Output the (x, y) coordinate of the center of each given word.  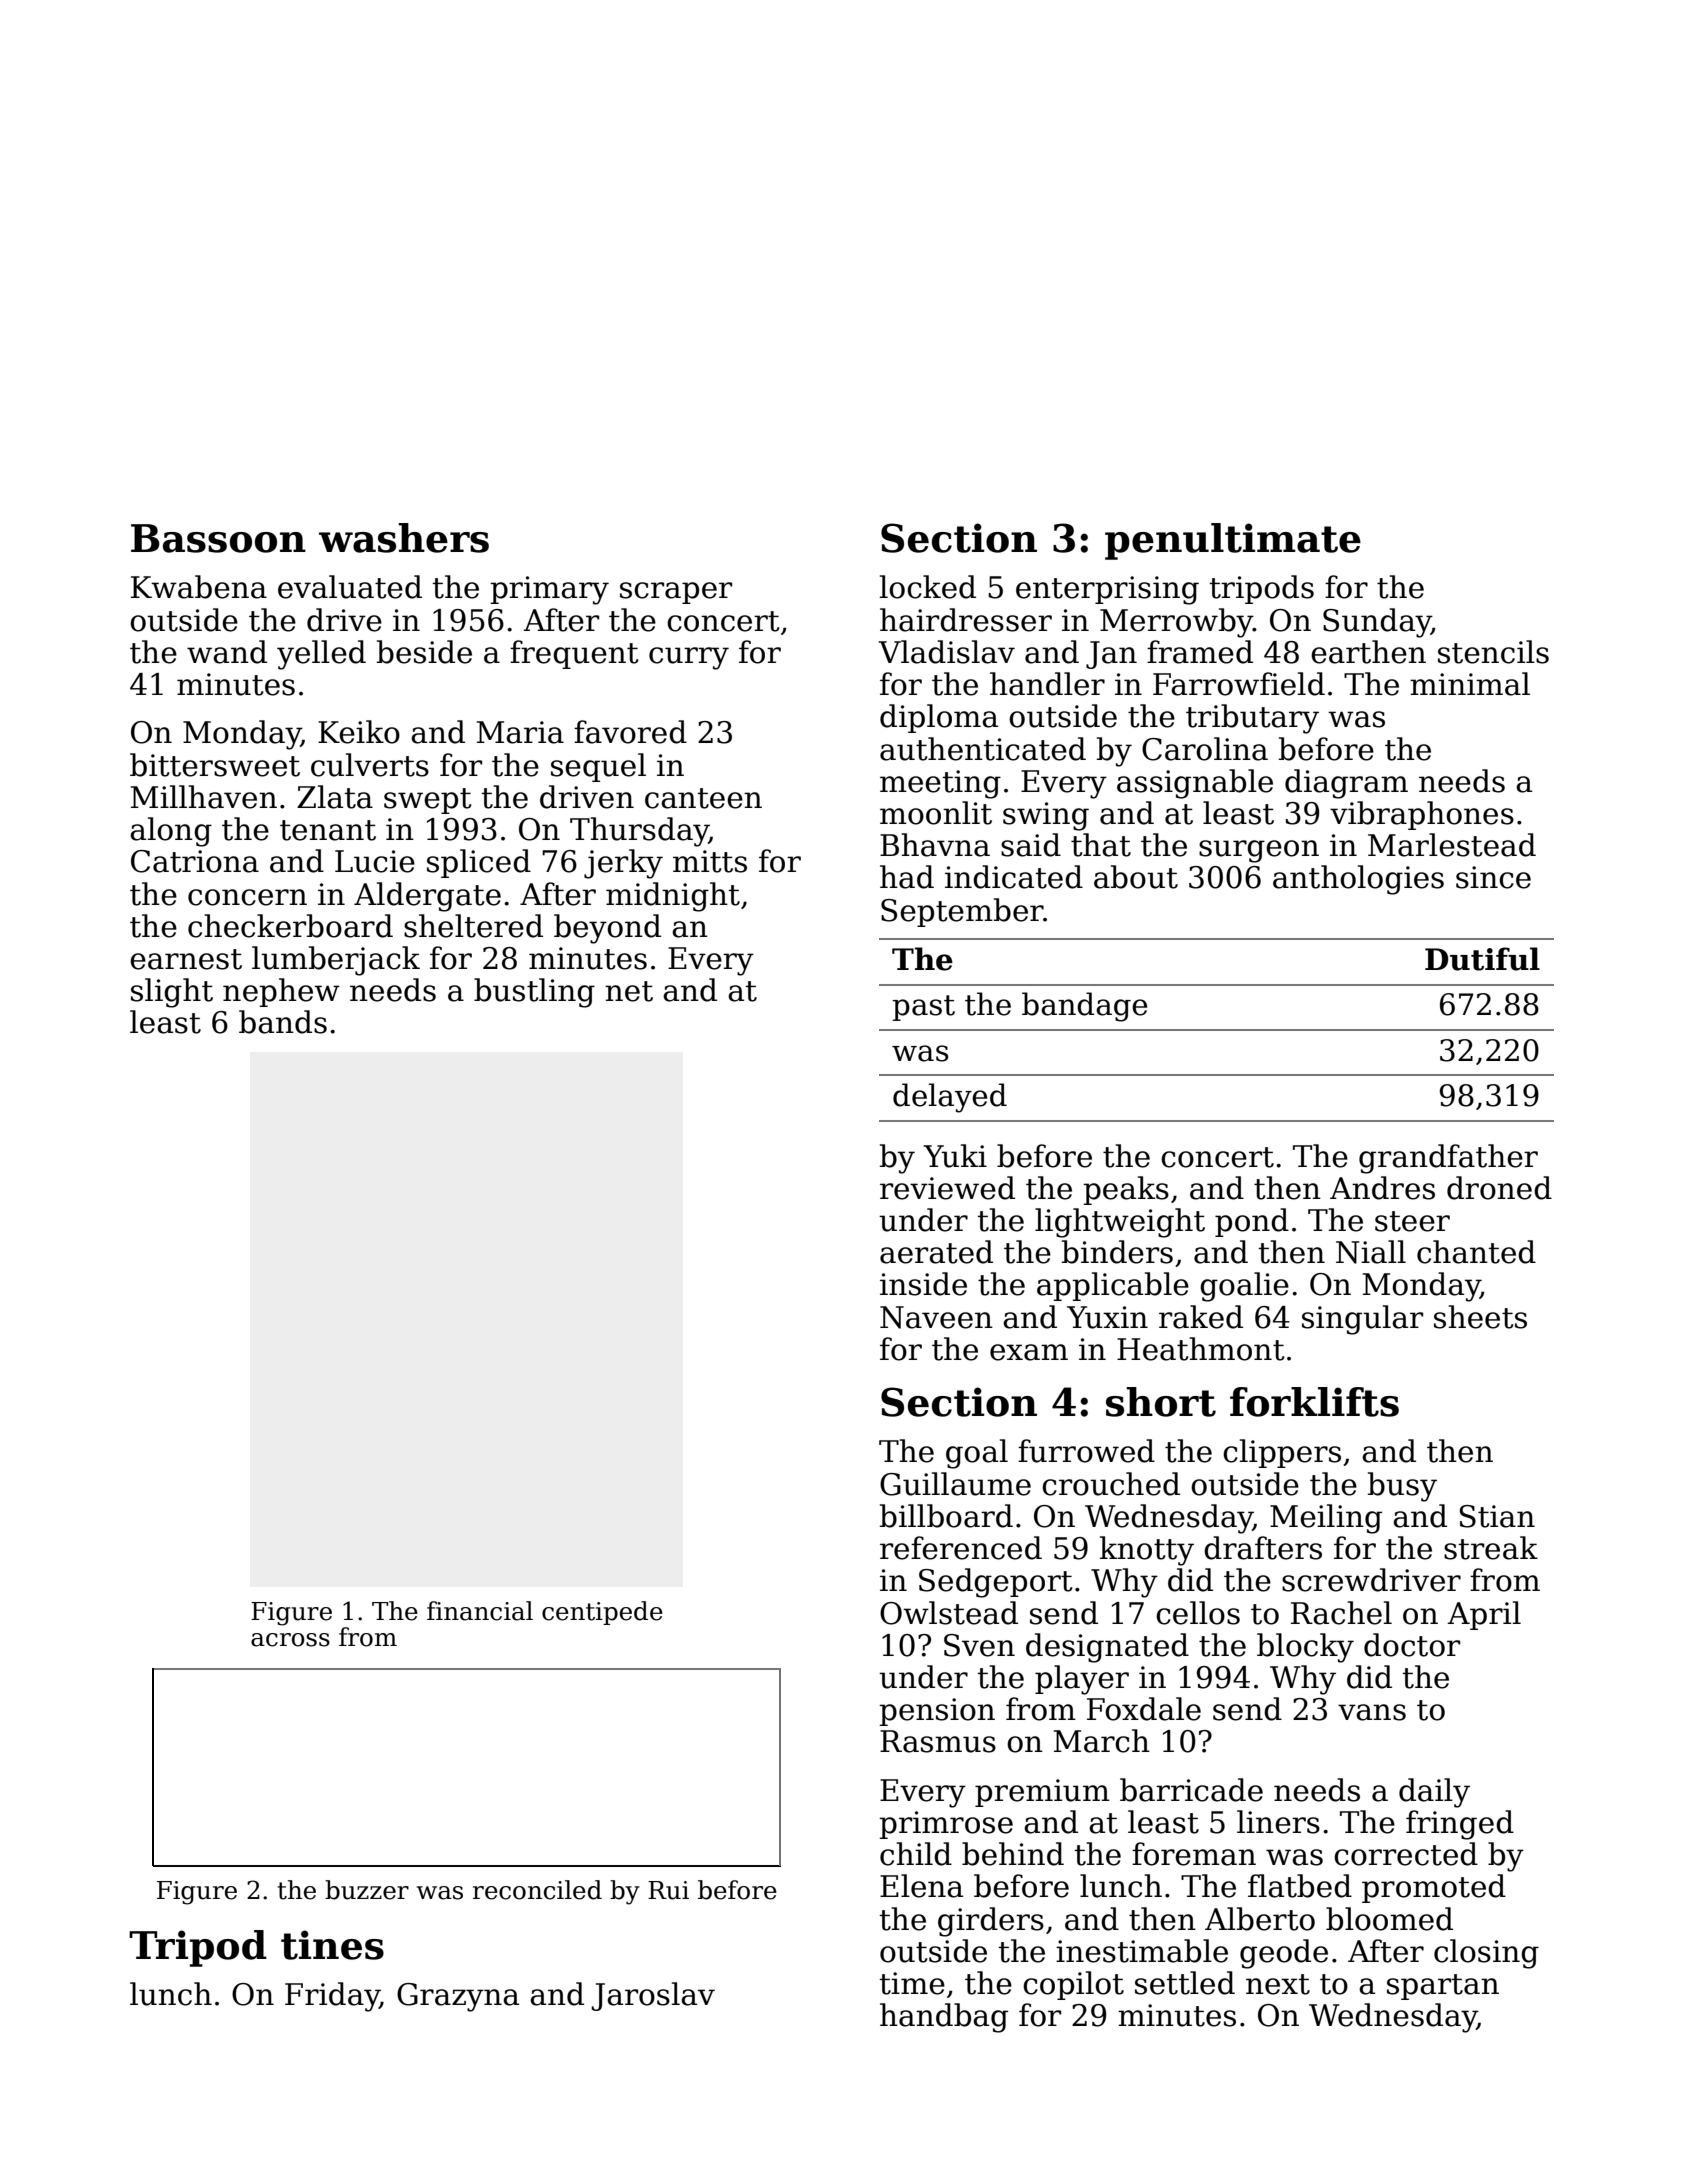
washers (404, 538)
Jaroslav (653, 1996)
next (1278, 1984)
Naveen (936, 1317)
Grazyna (458, 1997)
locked (928, 587)
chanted (1476, 1252)
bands (283, 1022)
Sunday (1377, 623)
